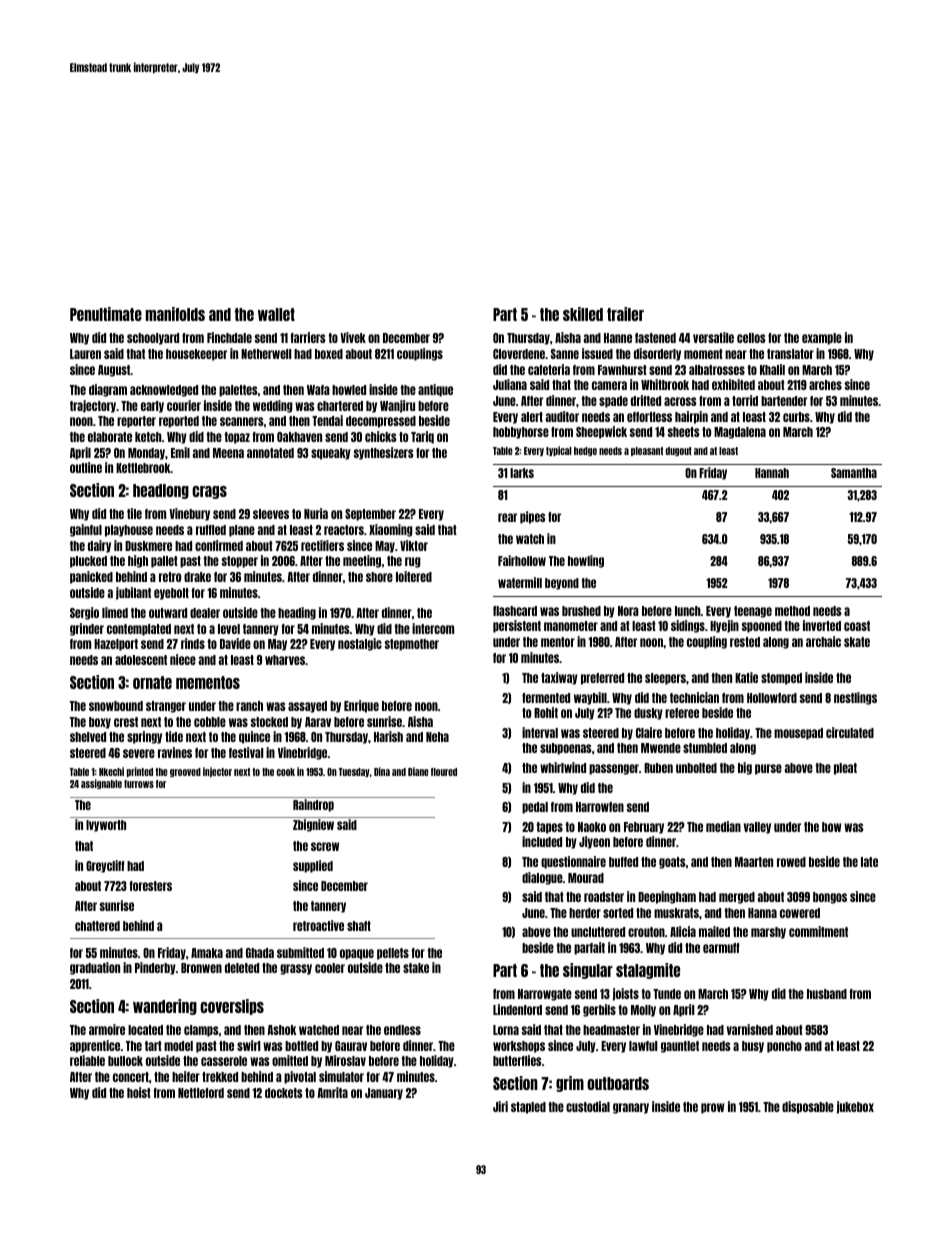 This screenshot has width=952, height=1233. Describe the element at coordinates (248, 1045) in the screenshot. I see `swirl` at that location.
